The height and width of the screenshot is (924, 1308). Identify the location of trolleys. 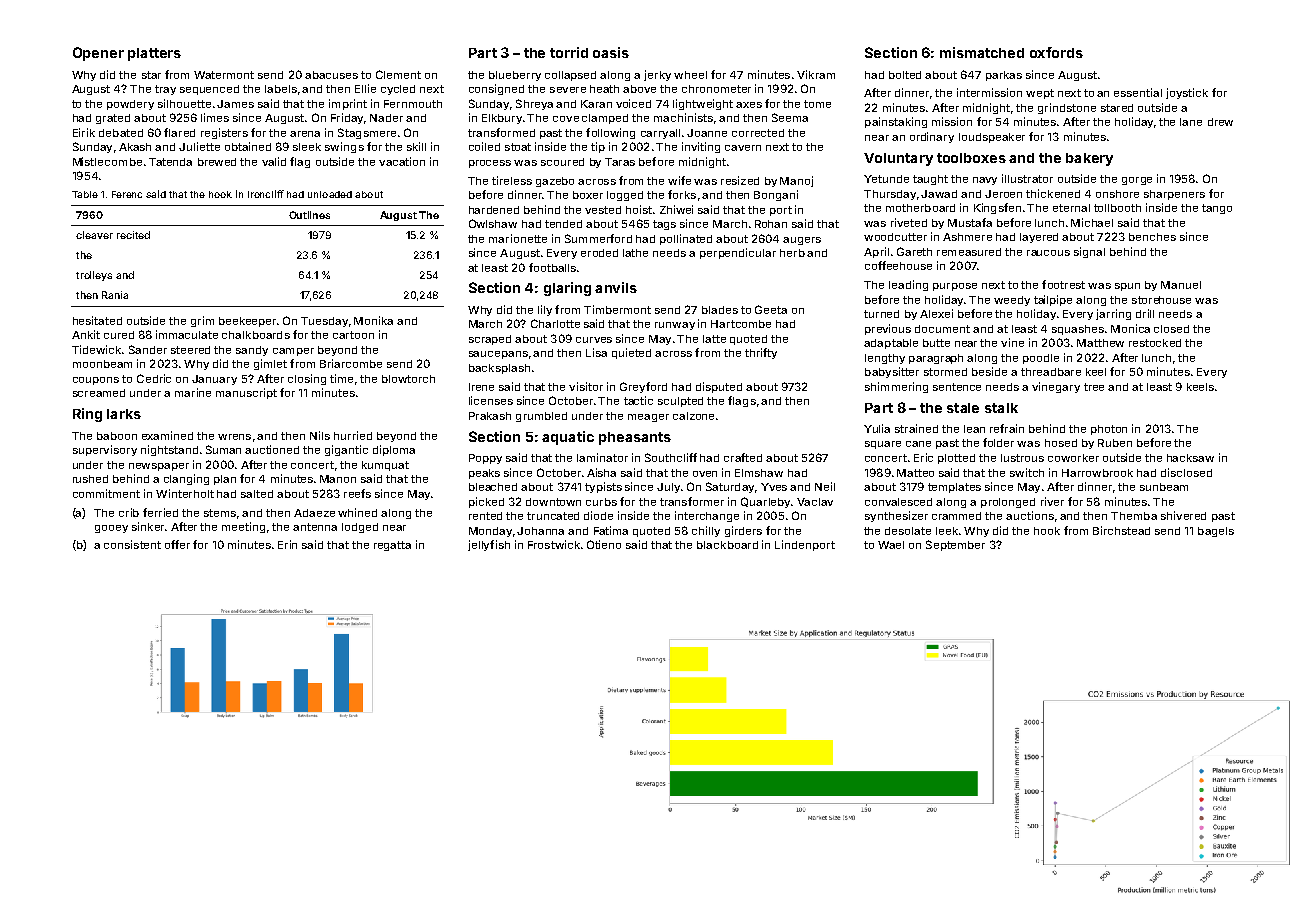
(94, 276).
